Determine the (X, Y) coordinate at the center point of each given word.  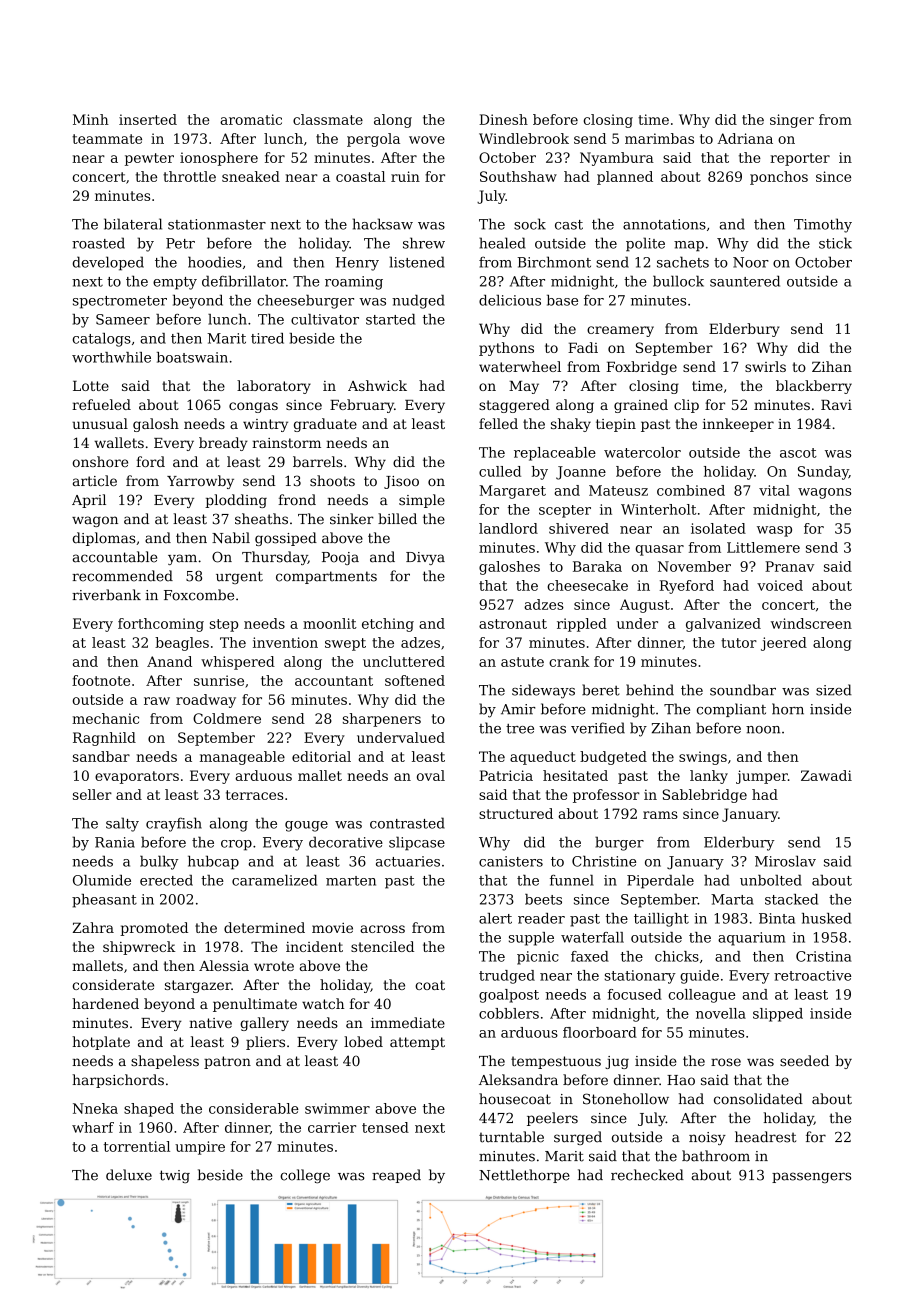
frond (297, 499)
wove (427, 140)
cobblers (509, 1013)
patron (227, 1062)
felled (498, 423)
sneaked (251, 176)
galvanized (723, 625)
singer (792, 121)
